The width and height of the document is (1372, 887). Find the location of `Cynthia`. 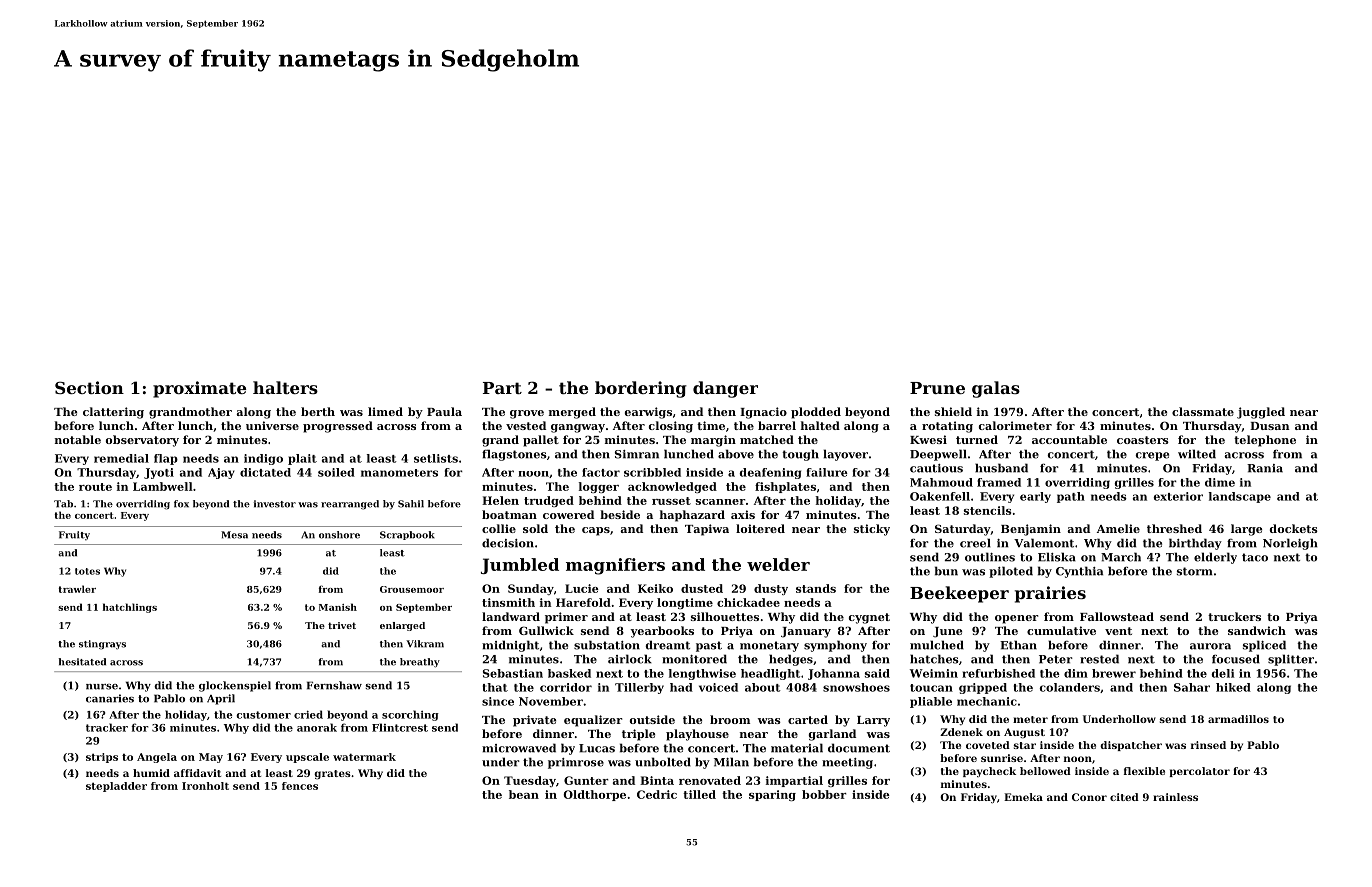

Cynthia is located at coordinates (1079, 572).
